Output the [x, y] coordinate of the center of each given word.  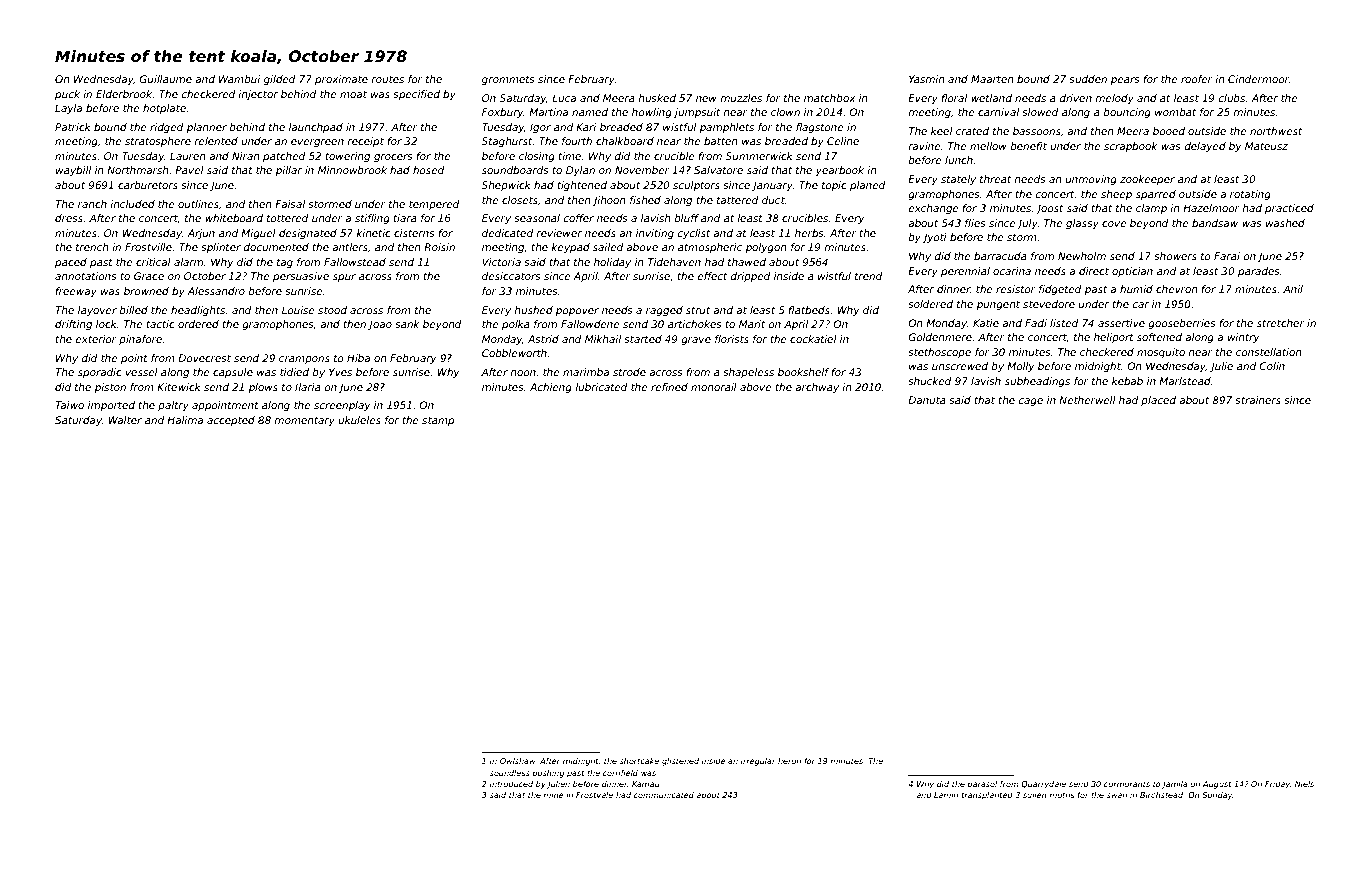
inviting [655, 234]
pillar [288, 171]
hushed [533, 310]
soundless [510, 773]
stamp [438, 421]
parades [1259, 272]
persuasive [301, 277]
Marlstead [1185, 381]
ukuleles [359, 420]
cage [1030, 402]
